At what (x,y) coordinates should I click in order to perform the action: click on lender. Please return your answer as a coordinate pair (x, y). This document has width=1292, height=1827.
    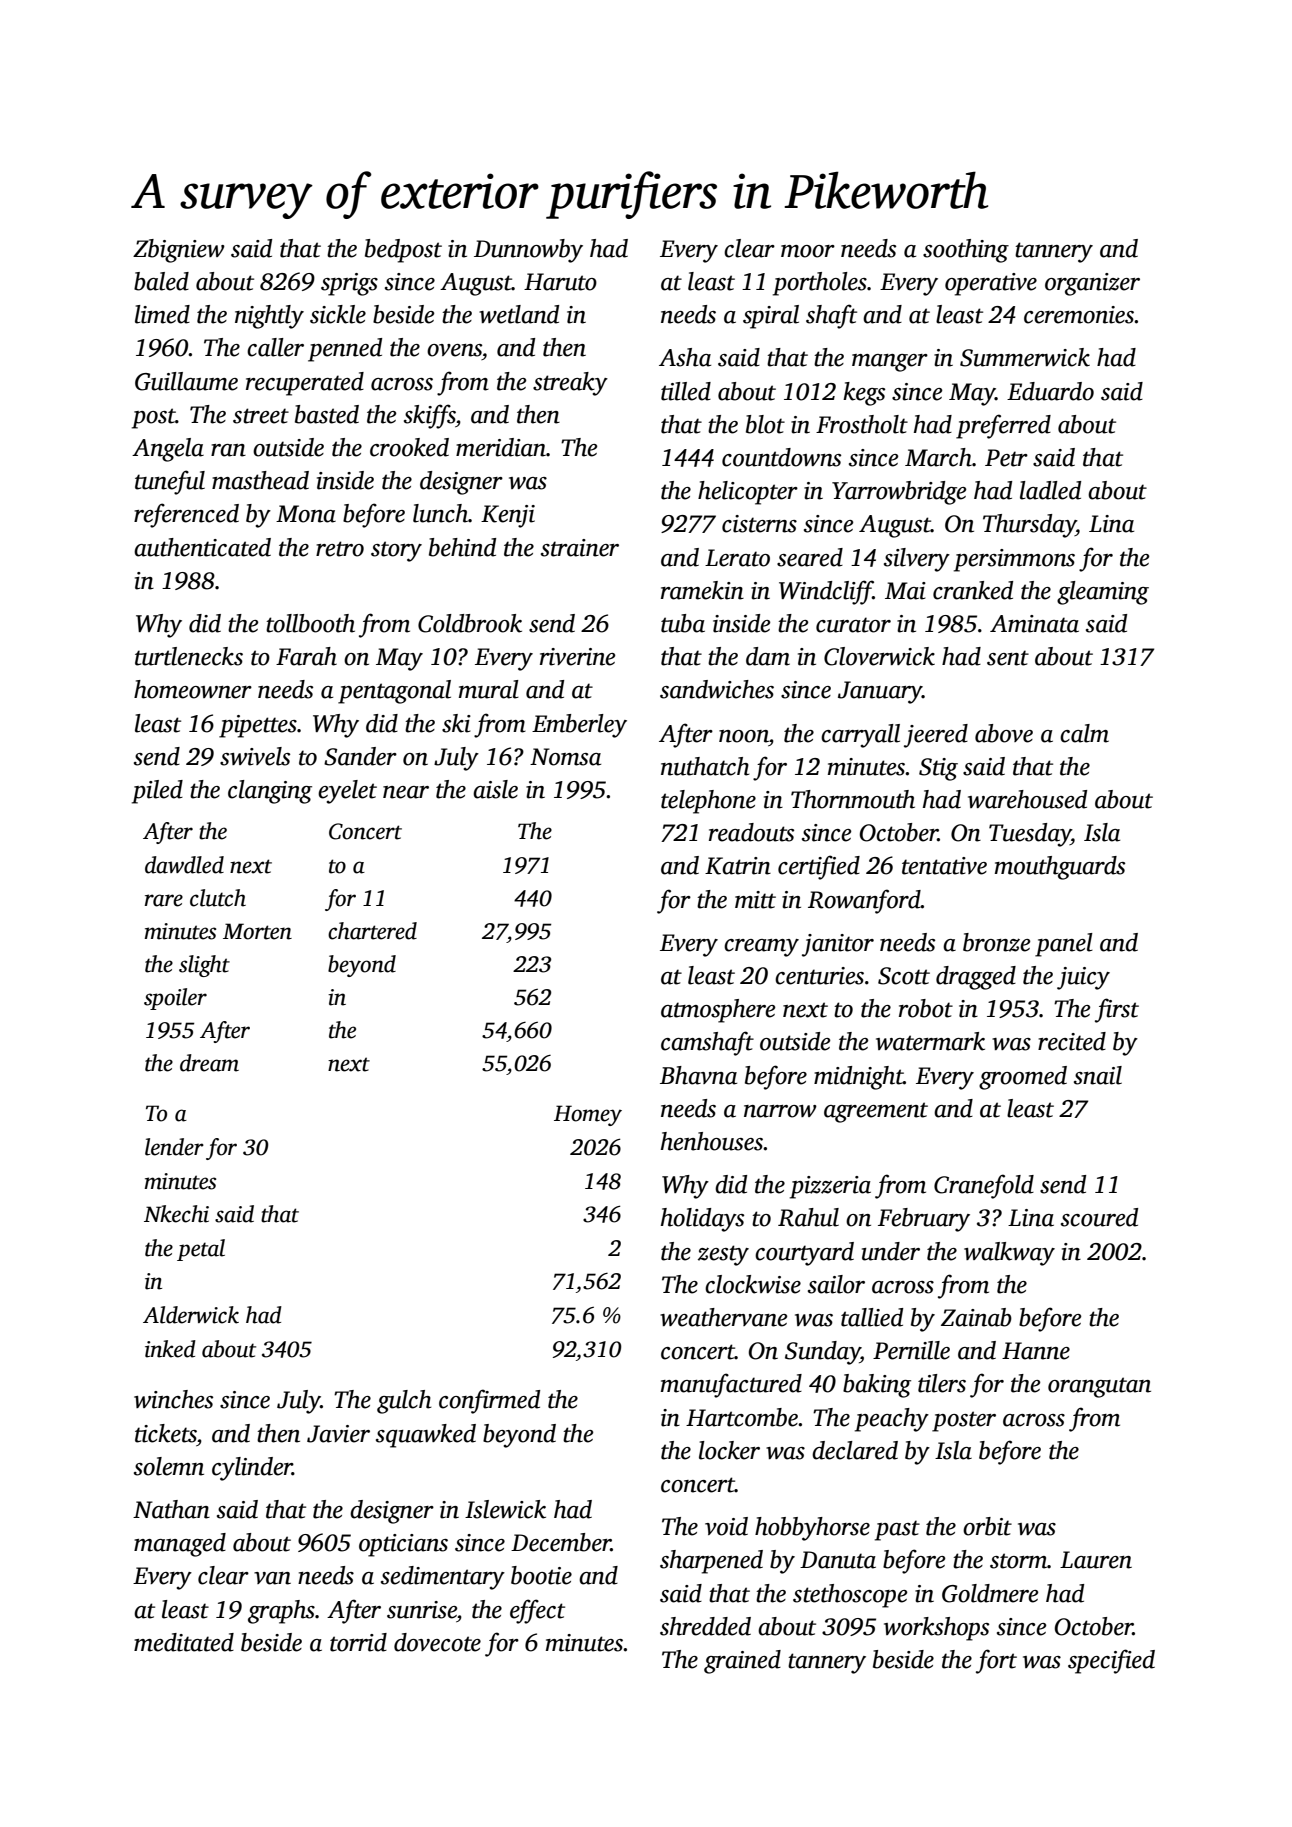
    Looking at the image, I should click on (174, 1147).
